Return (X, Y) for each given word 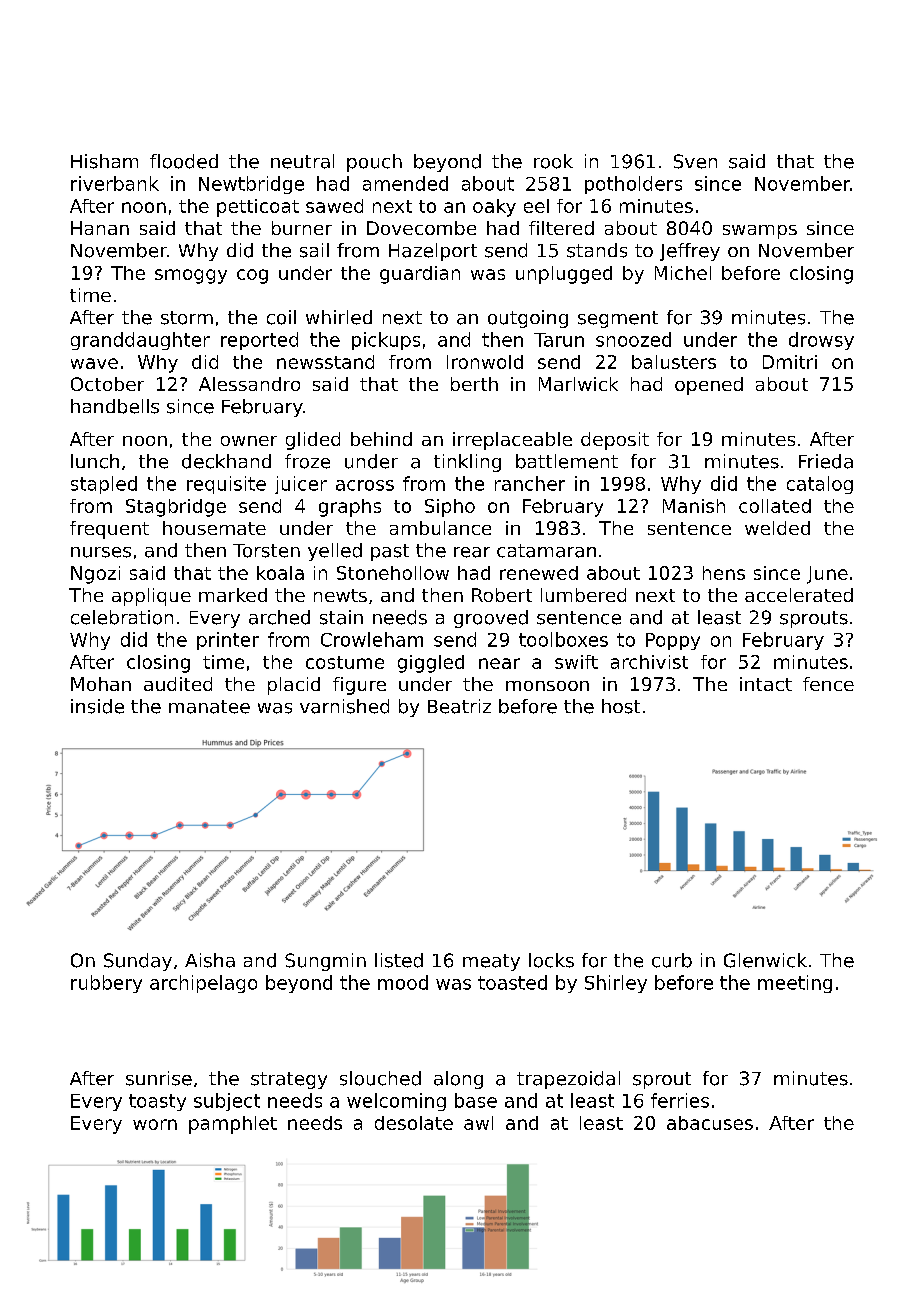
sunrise (159, 1078)
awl (478, 1123)
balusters (674, 362)
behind (381, 439)
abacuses (710, 1123)
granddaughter (140, 341)
